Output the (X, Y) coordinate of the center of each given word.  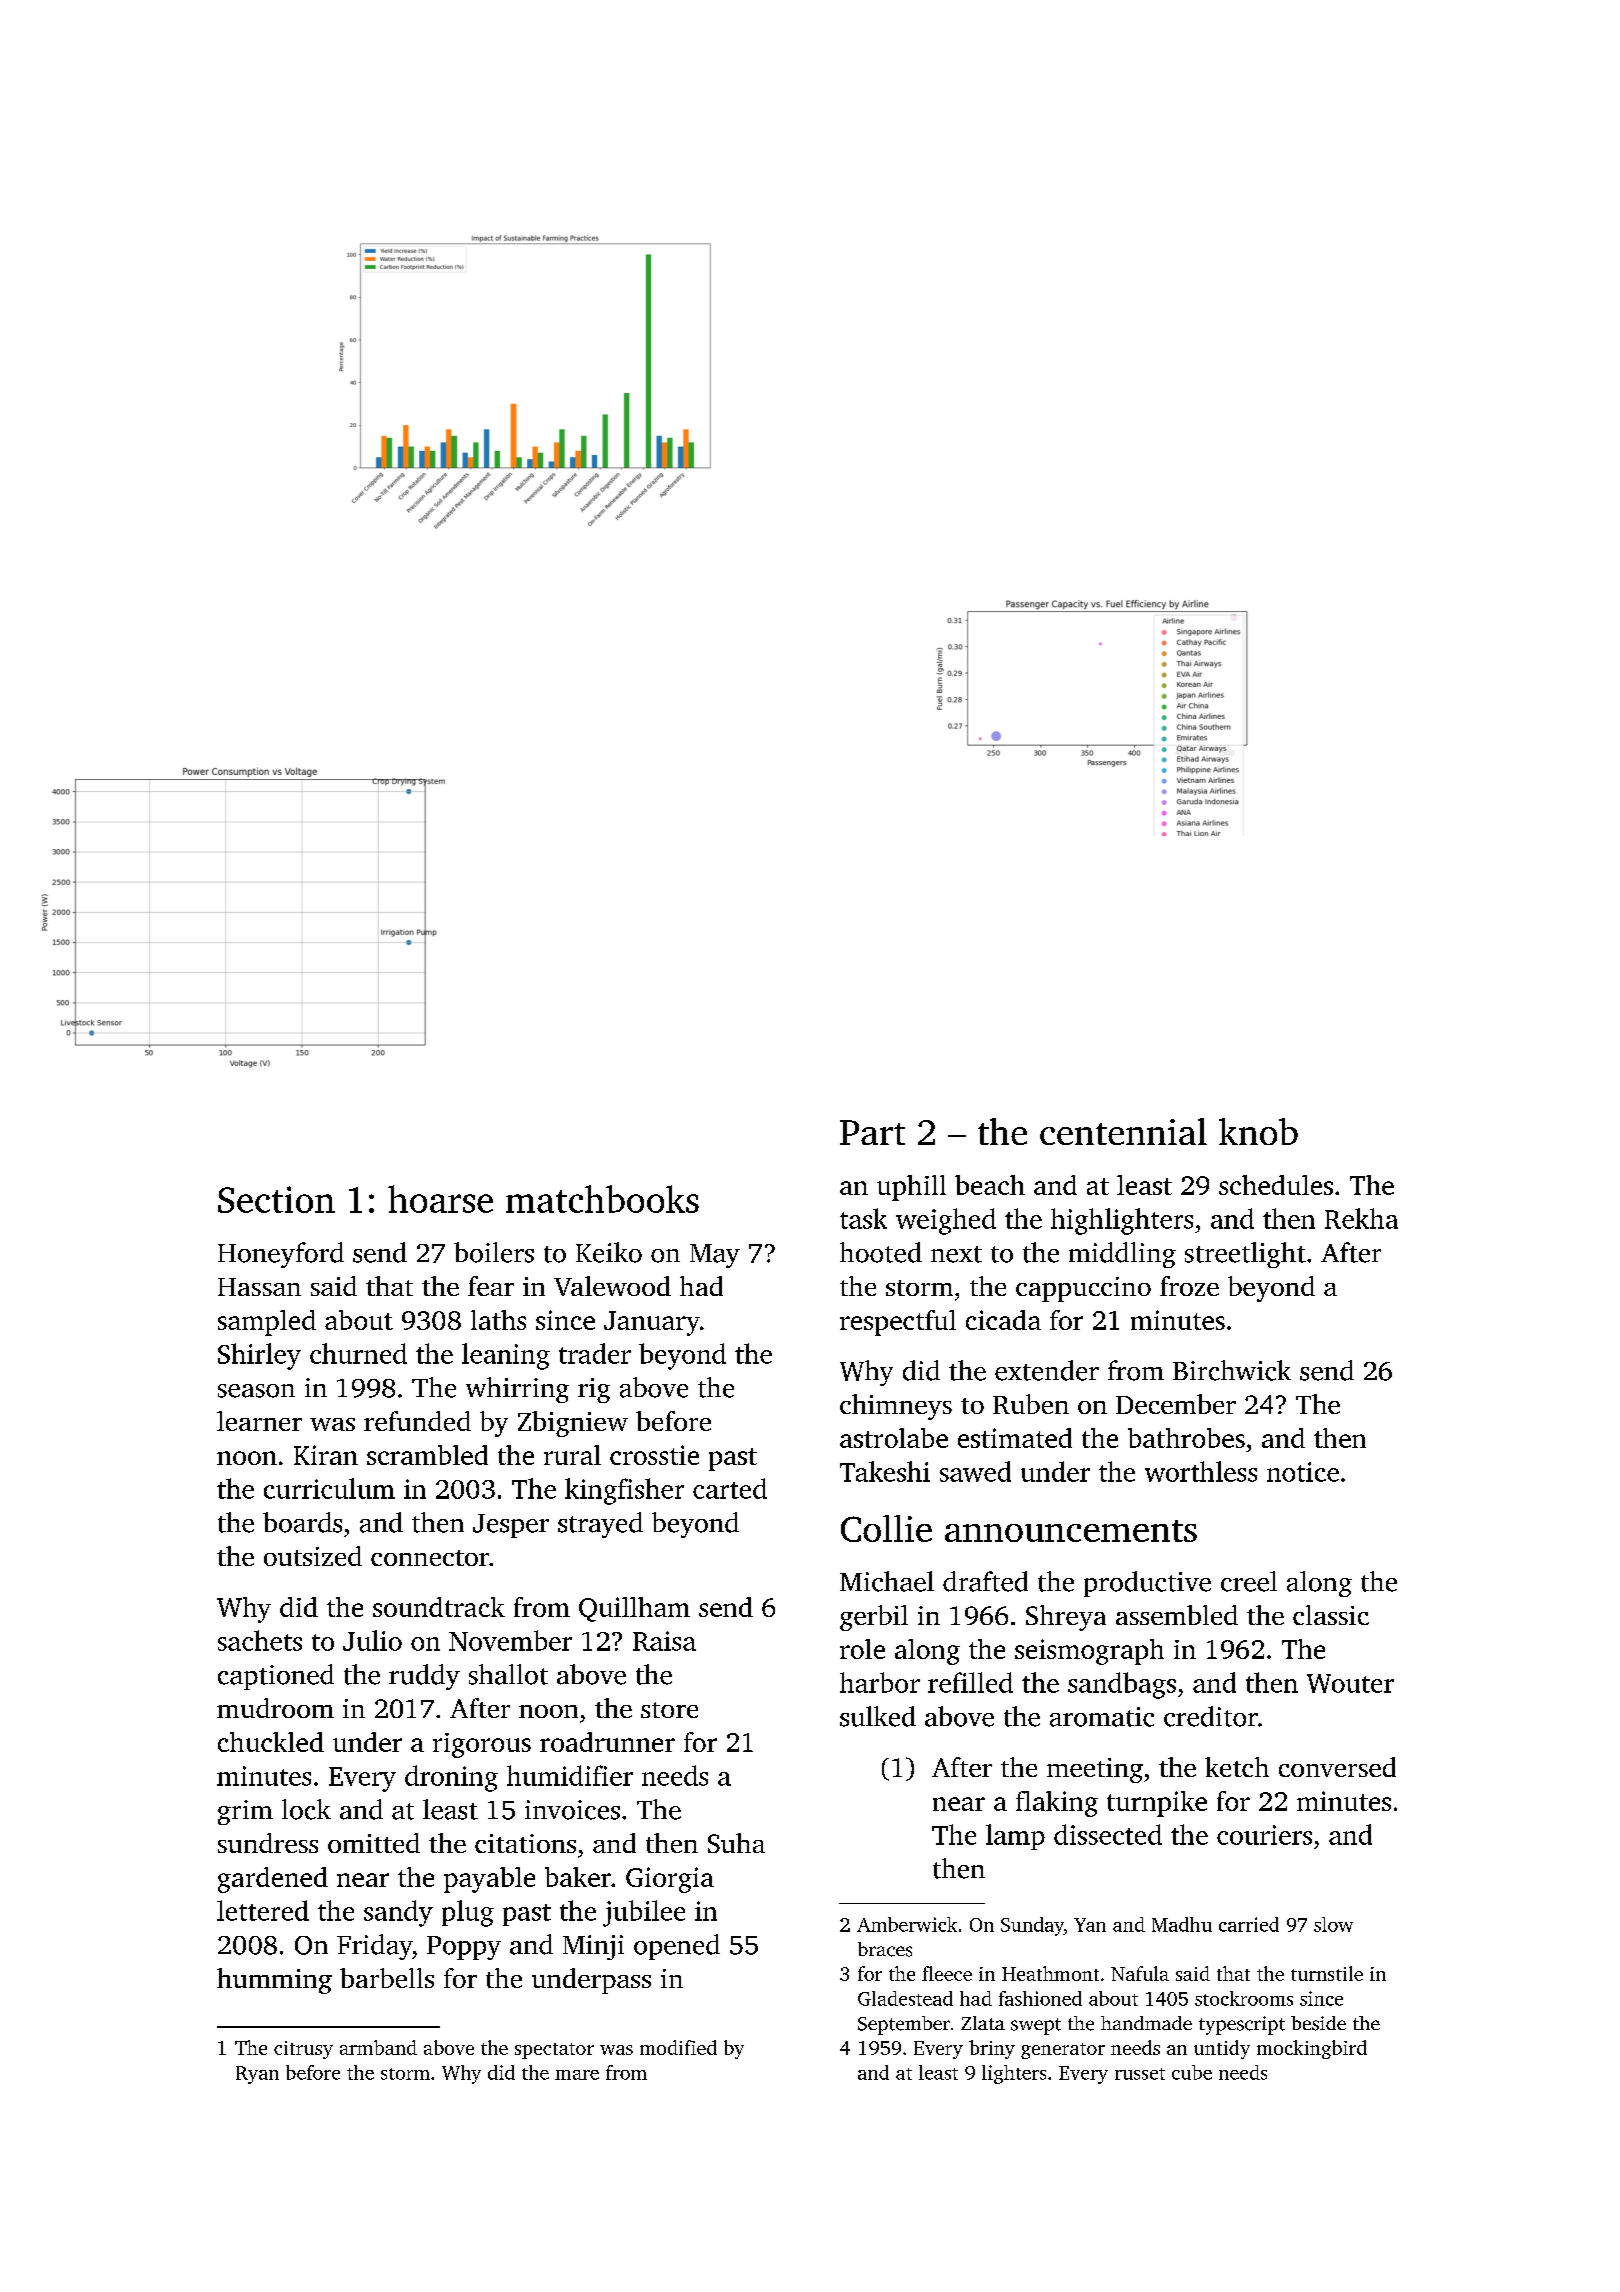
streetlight (1245, 1255)
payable (489, 1880)
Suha (736, 1843)
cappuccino (1083, 1289)
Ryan (257, 2075)
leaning (506, 1356)
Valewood (612, 1286)
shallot (508, 1674)
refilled (970, 1682)
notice (1303, 1472)
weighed (946, 1221)
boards (302, 1522)
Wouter (1350, 1683)
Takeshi (885, 1471)
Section (276, 1199)
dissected (1108, 1834)
